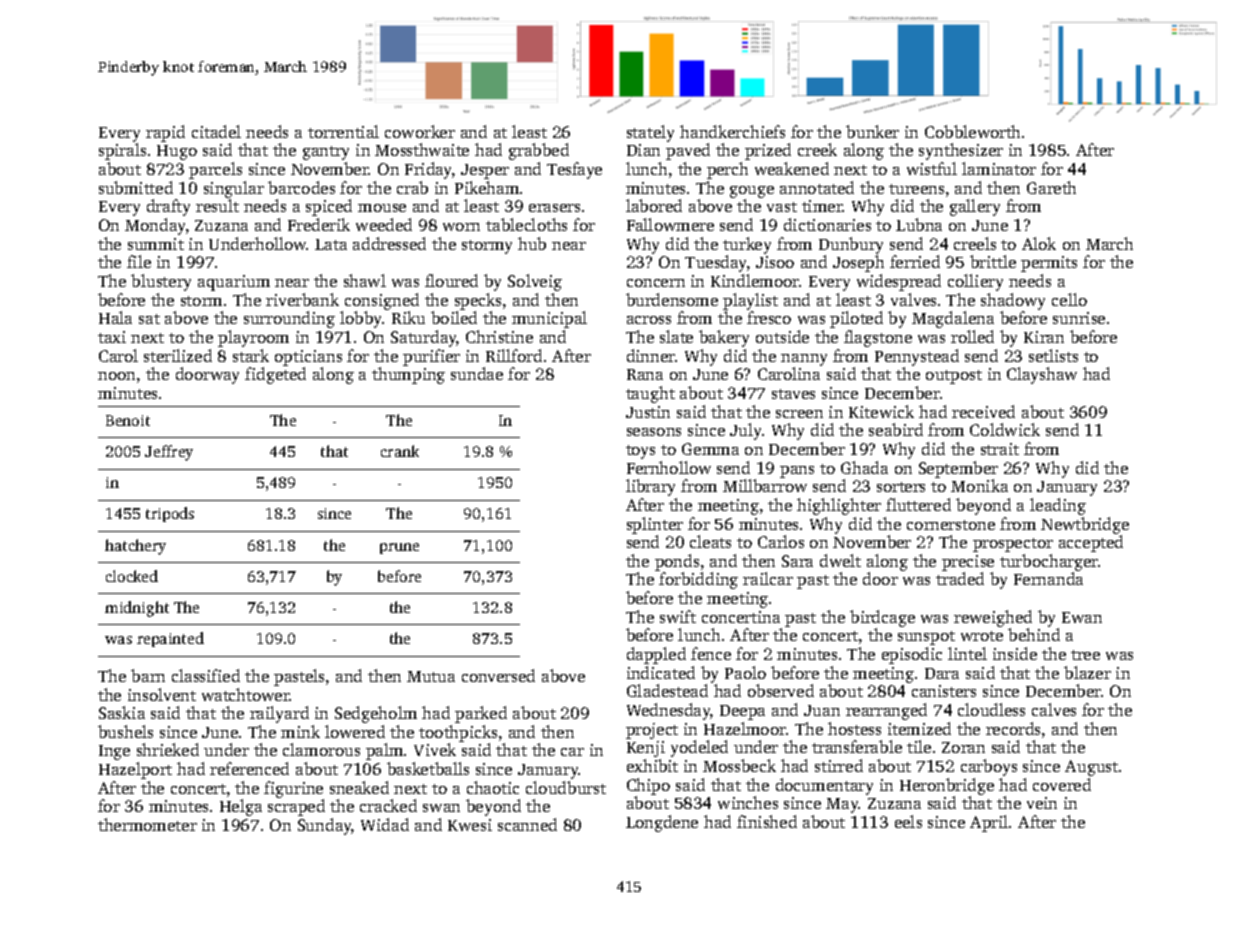 Image resolution: width=1233 pixels, height=952 pixels. Describe the element at coordinates (514, 355) in the document. I see `Rillford` at that location.
